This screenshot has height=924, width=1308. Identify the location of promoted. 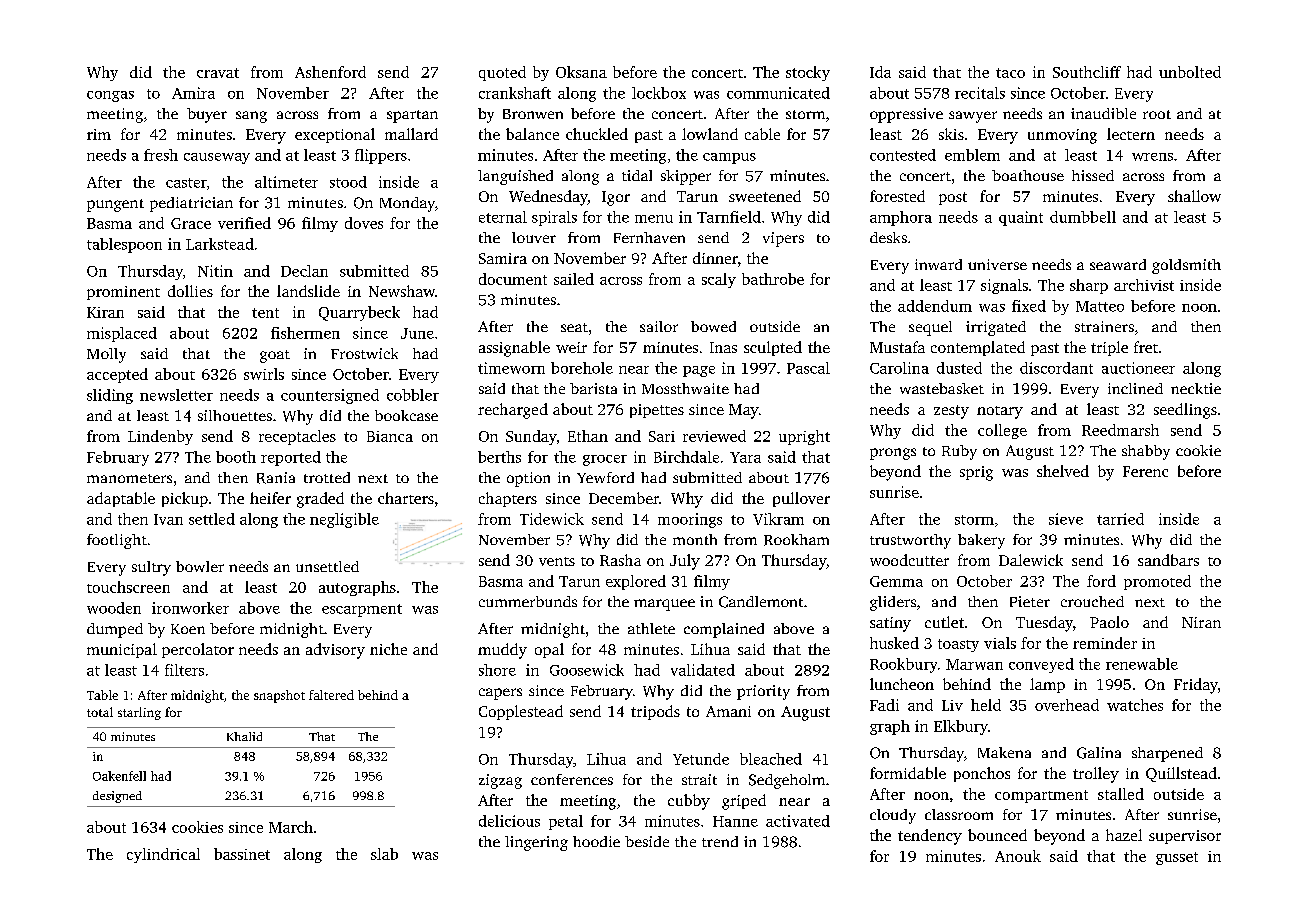
(1157, 582).
